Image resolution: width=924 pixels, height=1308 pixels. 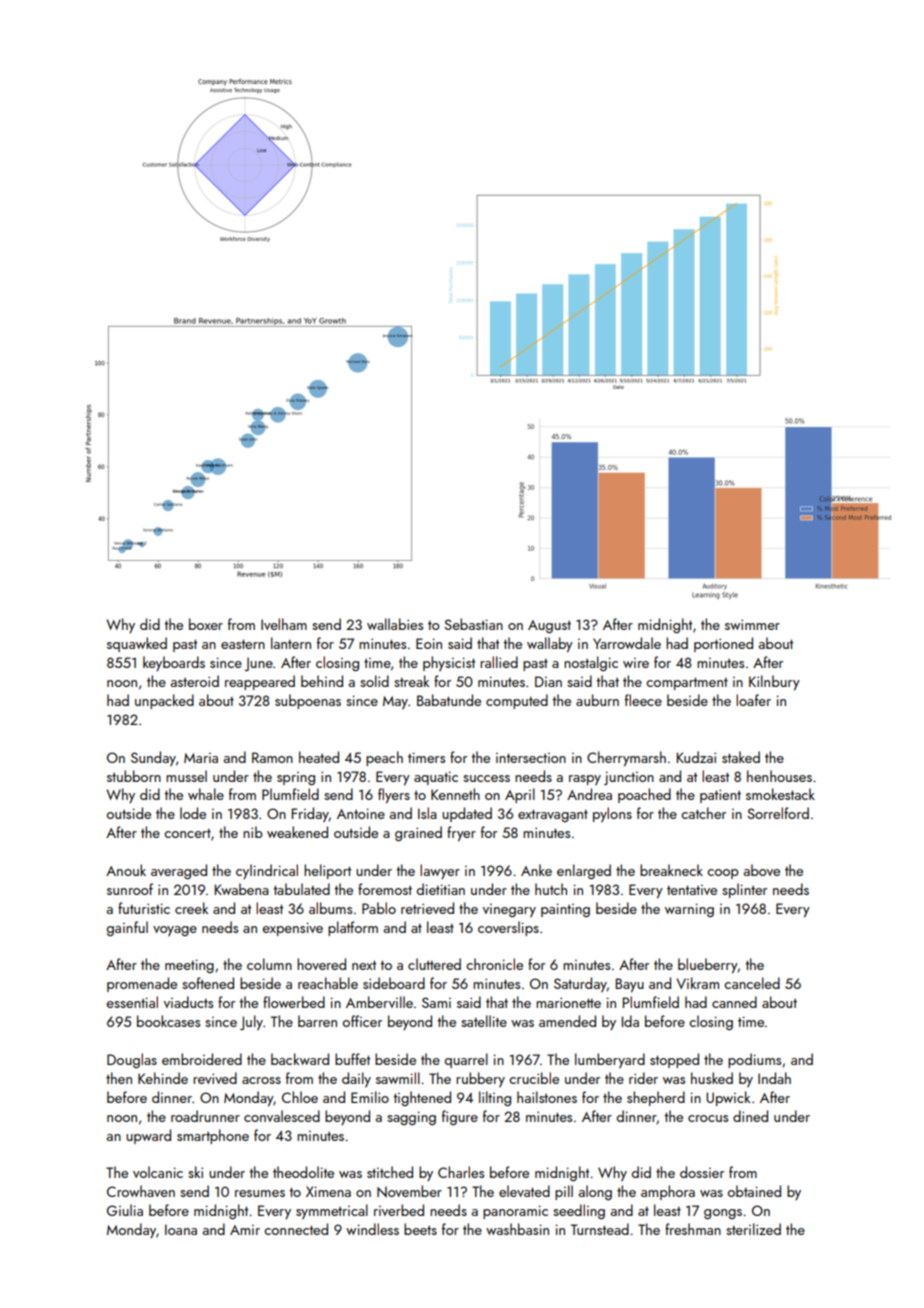 I want to click on voyage, so click(x=175, y=931).
